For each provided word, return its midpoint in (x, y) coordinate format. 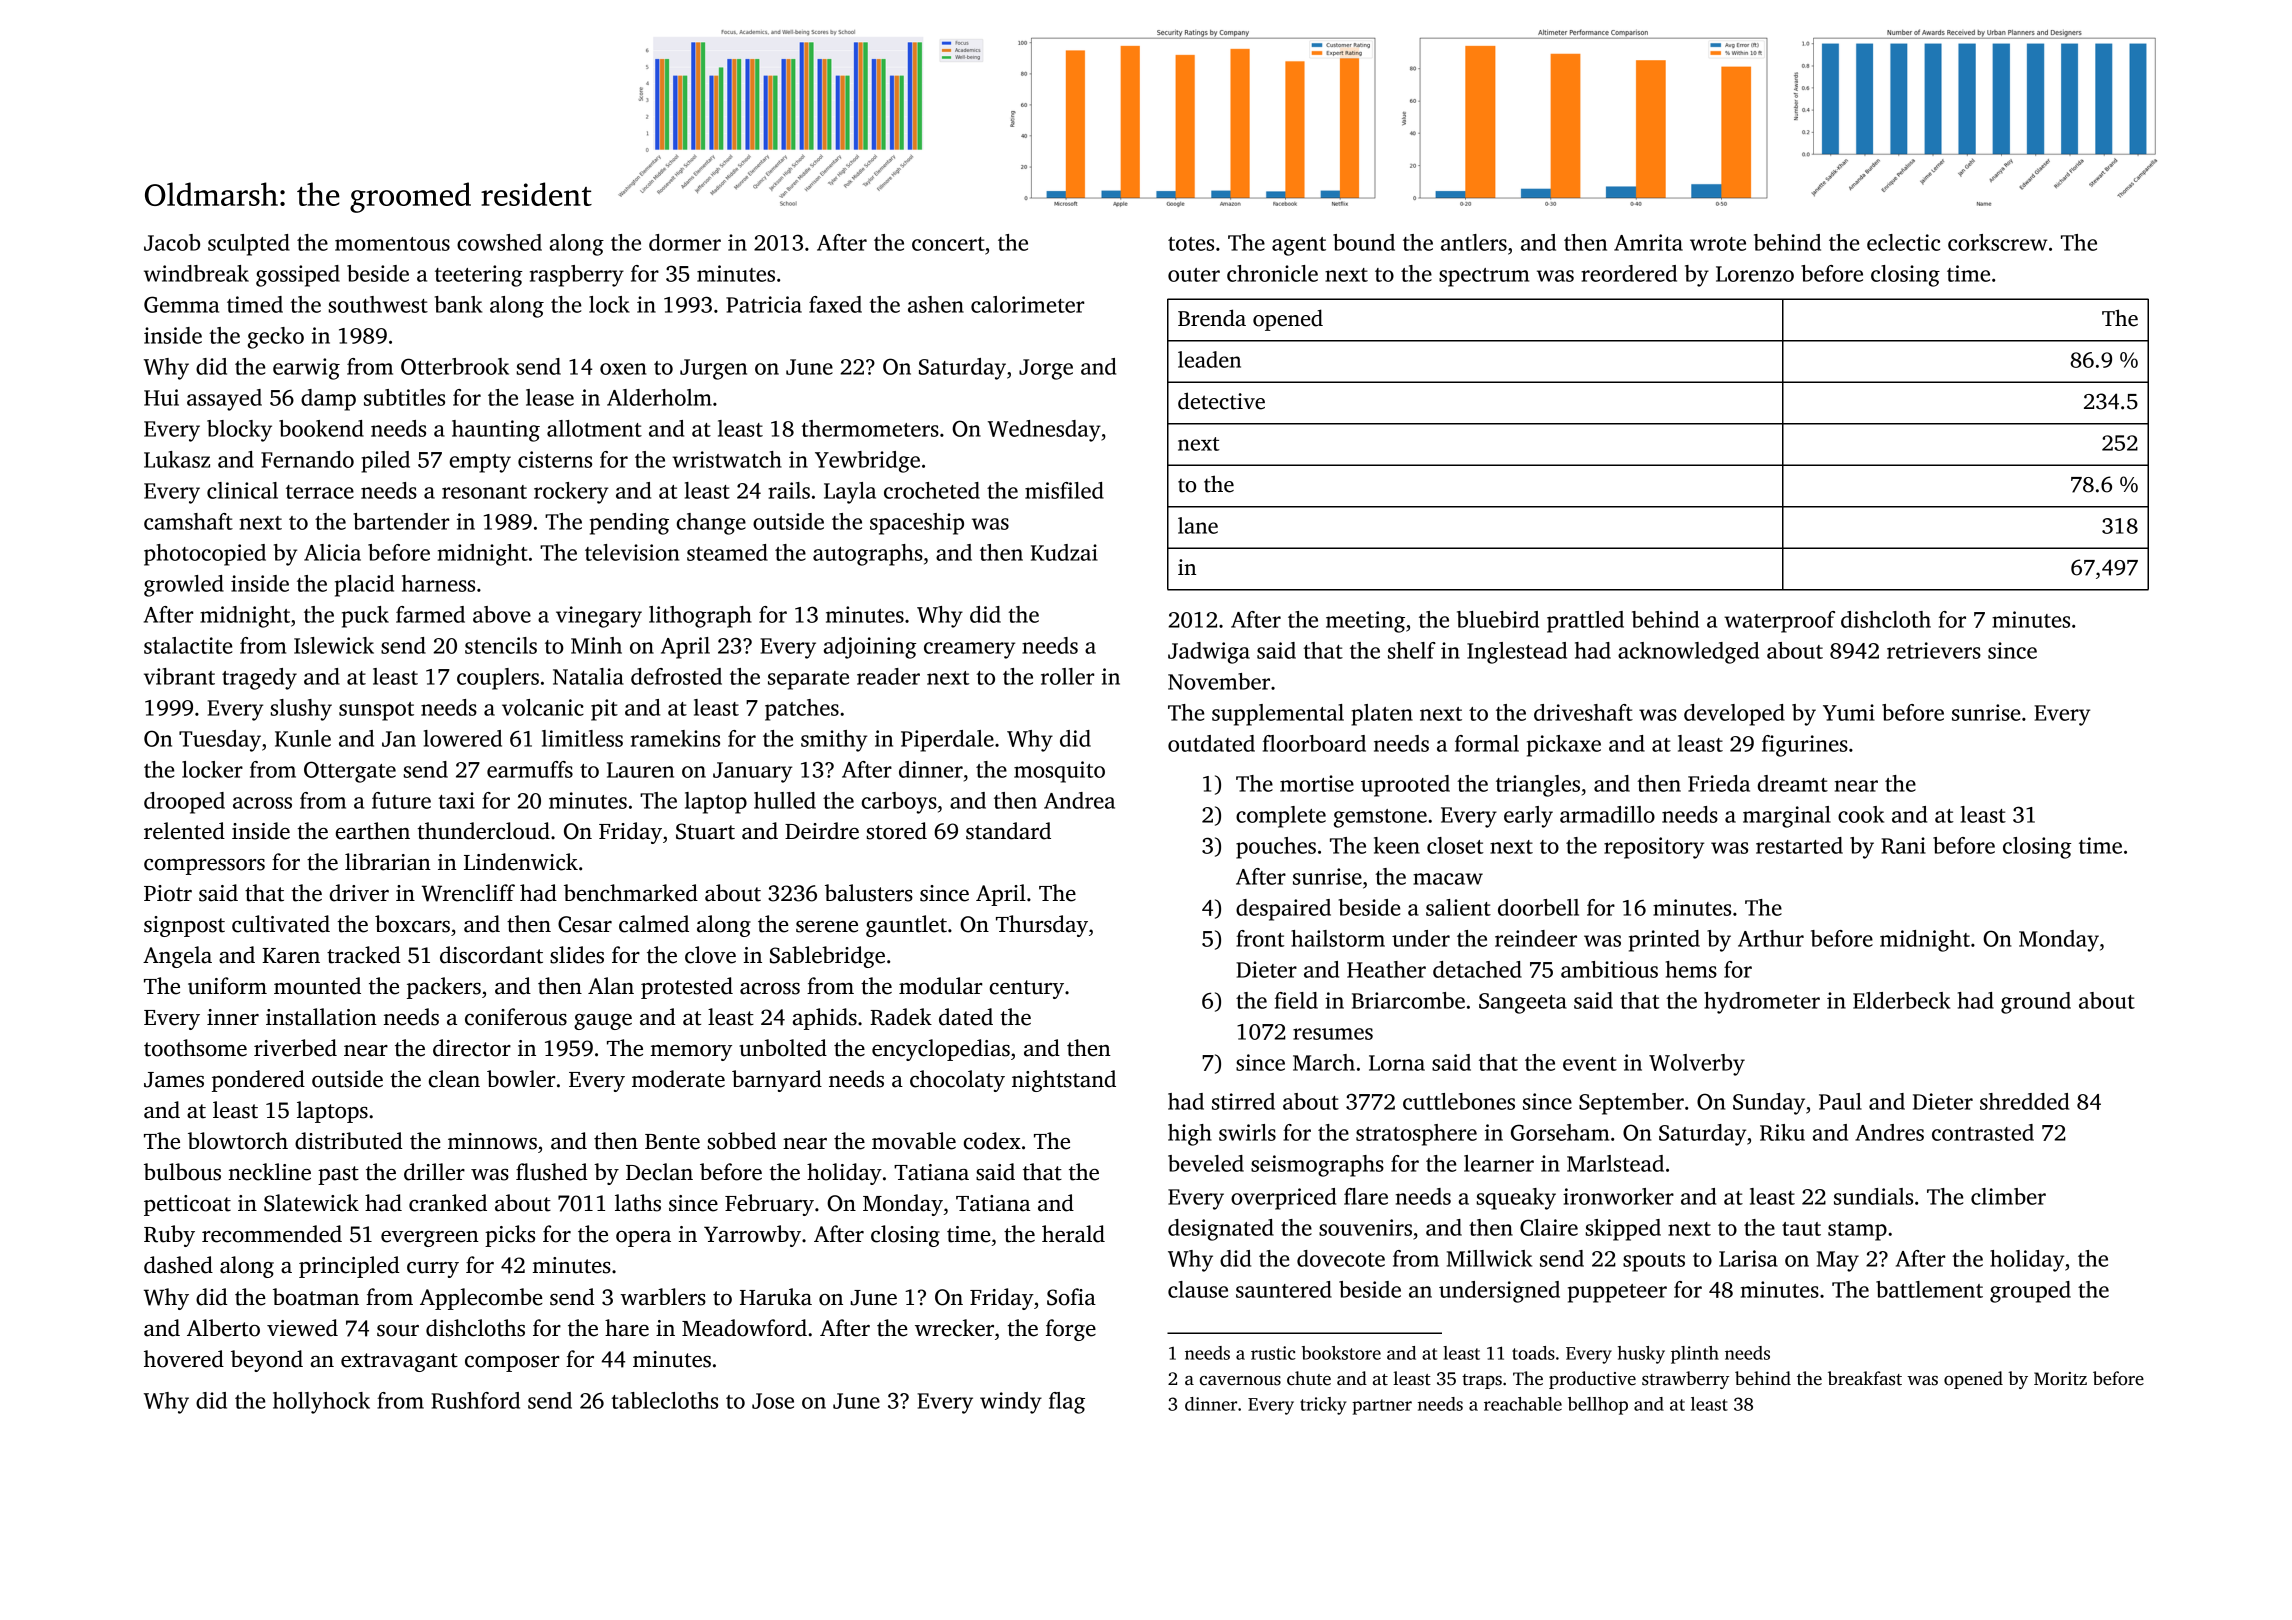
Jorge (1046, 369)
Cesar (585, 924)
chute (1309, 1378)
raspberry (577, 276)
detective (1221, 401)
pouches (1276, 848)
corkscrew (1997, 242)
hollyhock (321, 1403)
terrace (320, 492)
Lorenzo (1755, 274)
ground (2036, 1003)
